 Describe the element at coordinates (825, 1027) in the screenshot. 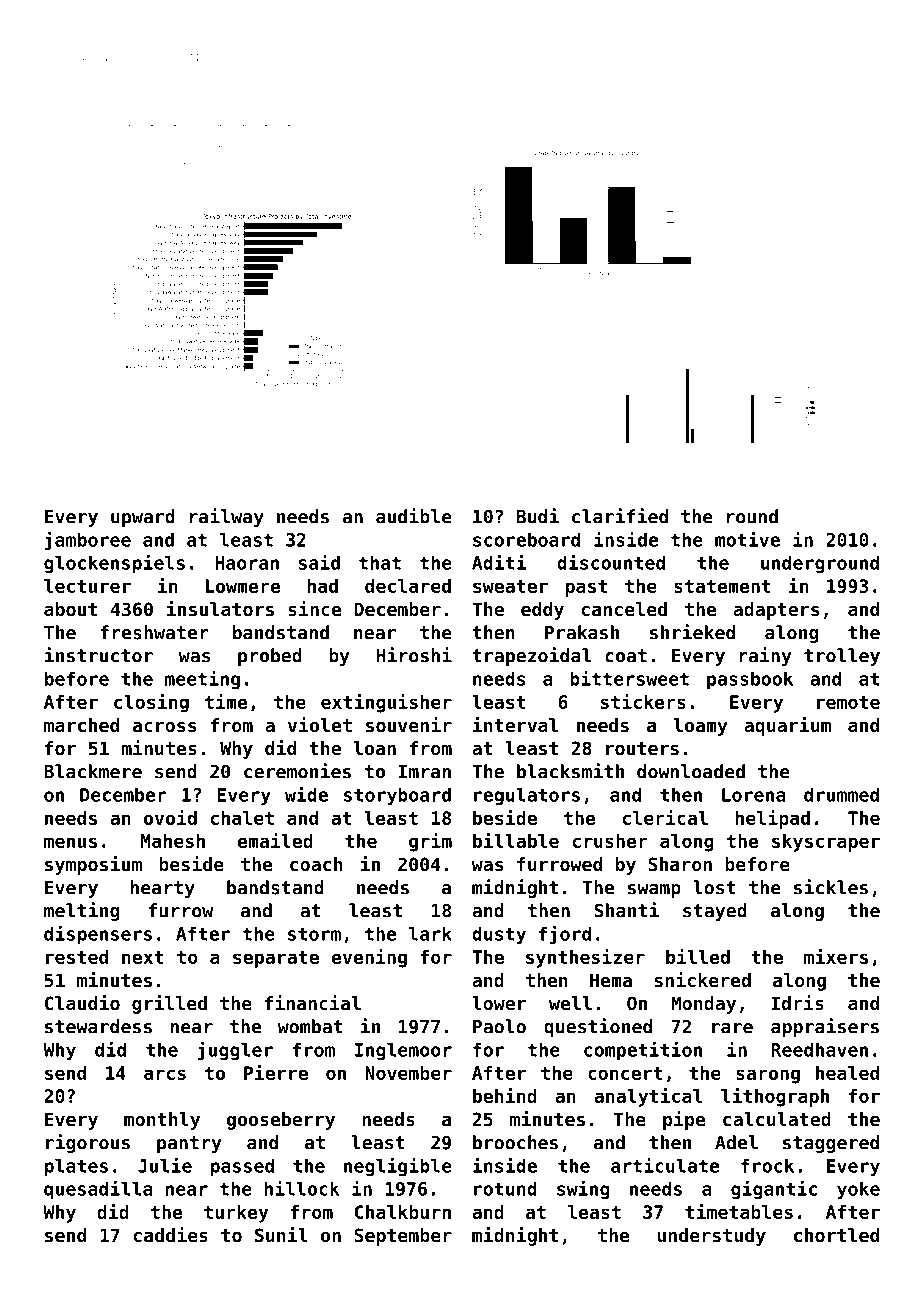

I see `appraisers` at that location.
